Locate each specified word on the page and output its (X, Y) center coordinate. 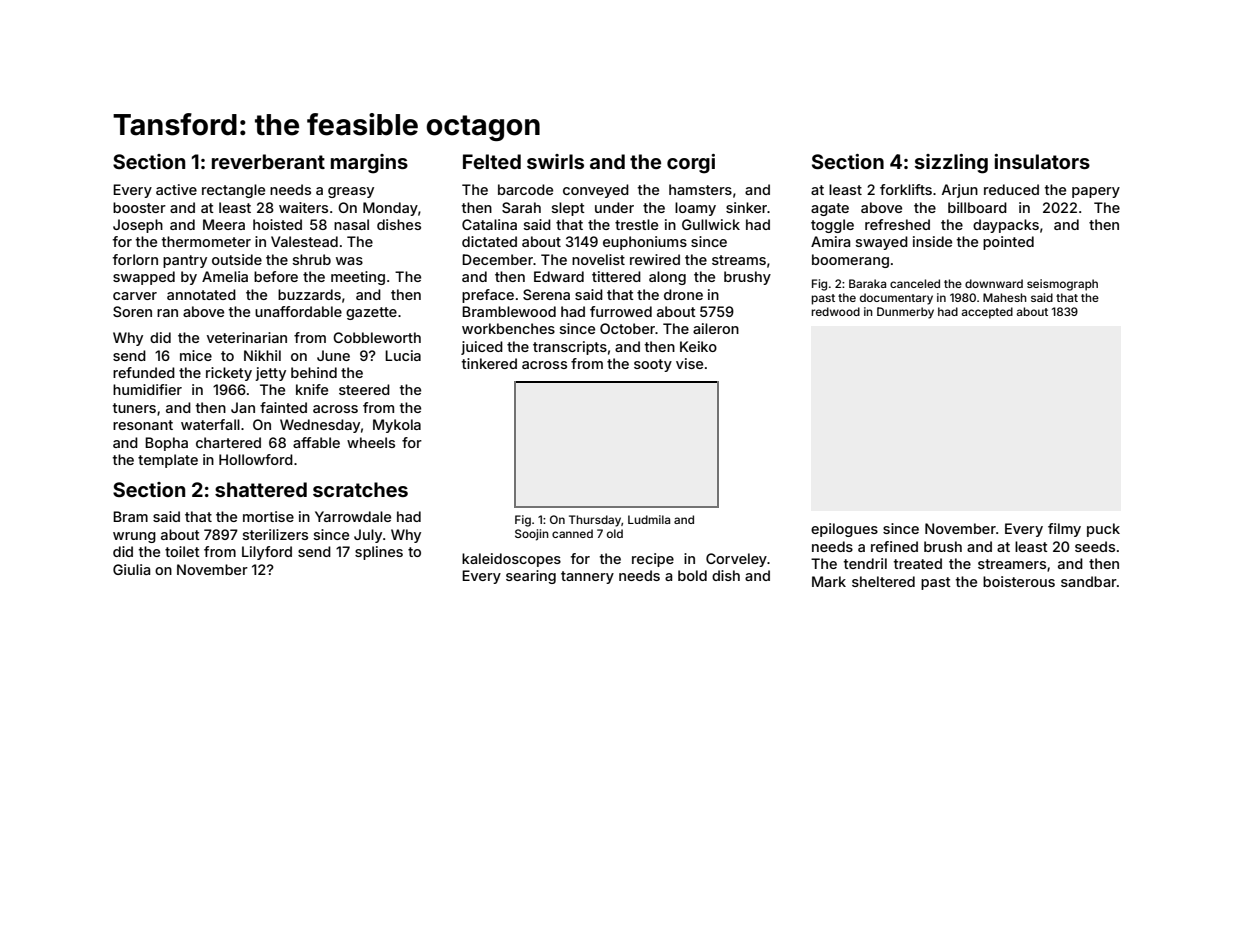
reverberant (268, 161)
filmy (1064, 530)
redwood (835, 311)
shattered (261, 489)
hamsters (700, 189)
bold (692, 575)
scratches (360, 489)
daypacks (1006, 226)
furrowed (621, 311)
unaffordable (298, 311)
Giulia (131, 569)
